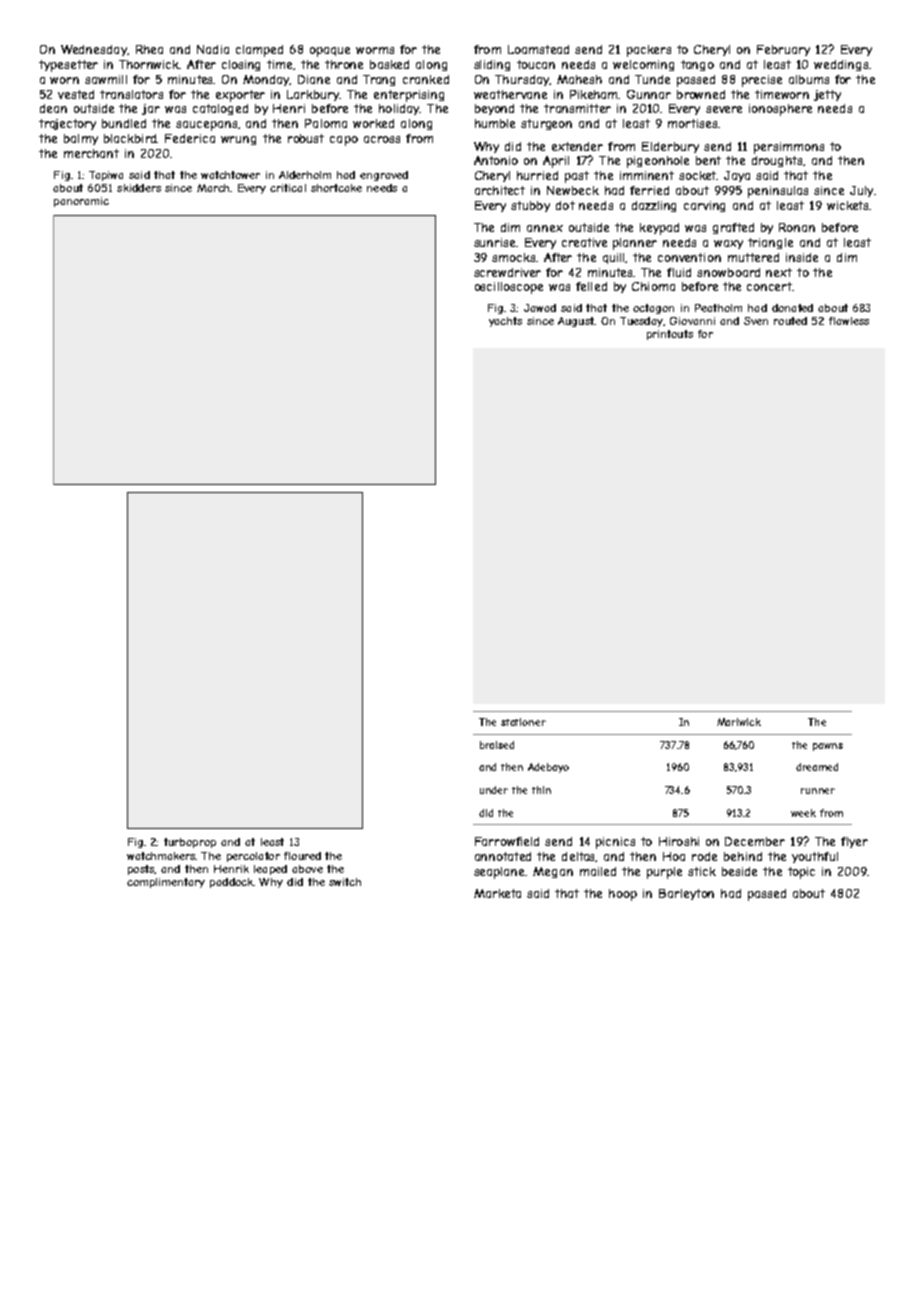 The height and width of the screenshot is (1308, 924). I want to click on stationer, so click(523, 722).
